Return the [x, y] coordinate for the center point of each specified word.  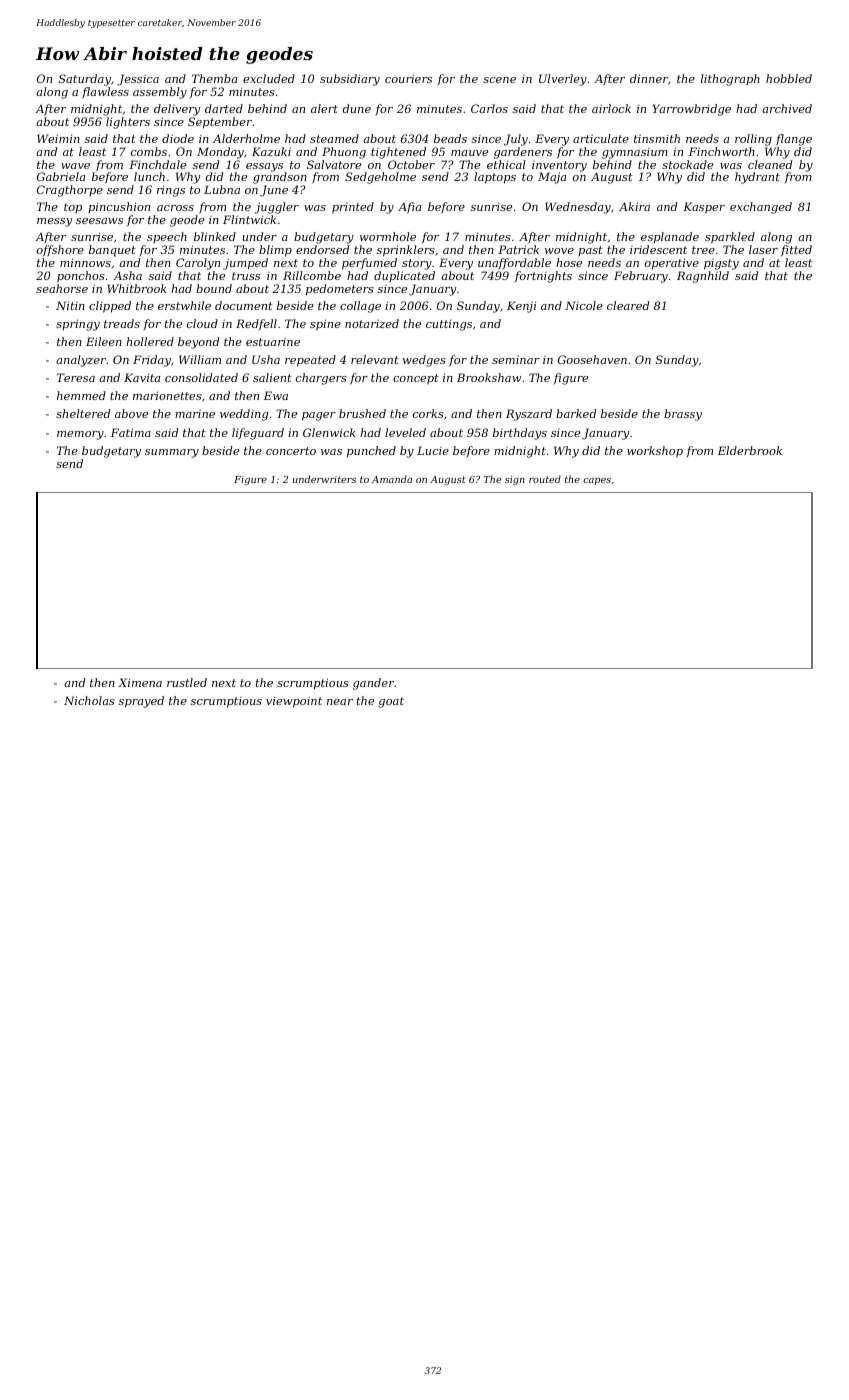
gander [374, 684]
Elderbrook [750, 450]
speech [167, 237]
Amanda [392, 479]
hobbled [789, 78]
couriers [408, 78]
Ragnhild [703, 277]
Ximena [140, 682]
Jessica [138, 80]
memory [80, 435]
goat [391, 702]
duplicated [404, 276]
